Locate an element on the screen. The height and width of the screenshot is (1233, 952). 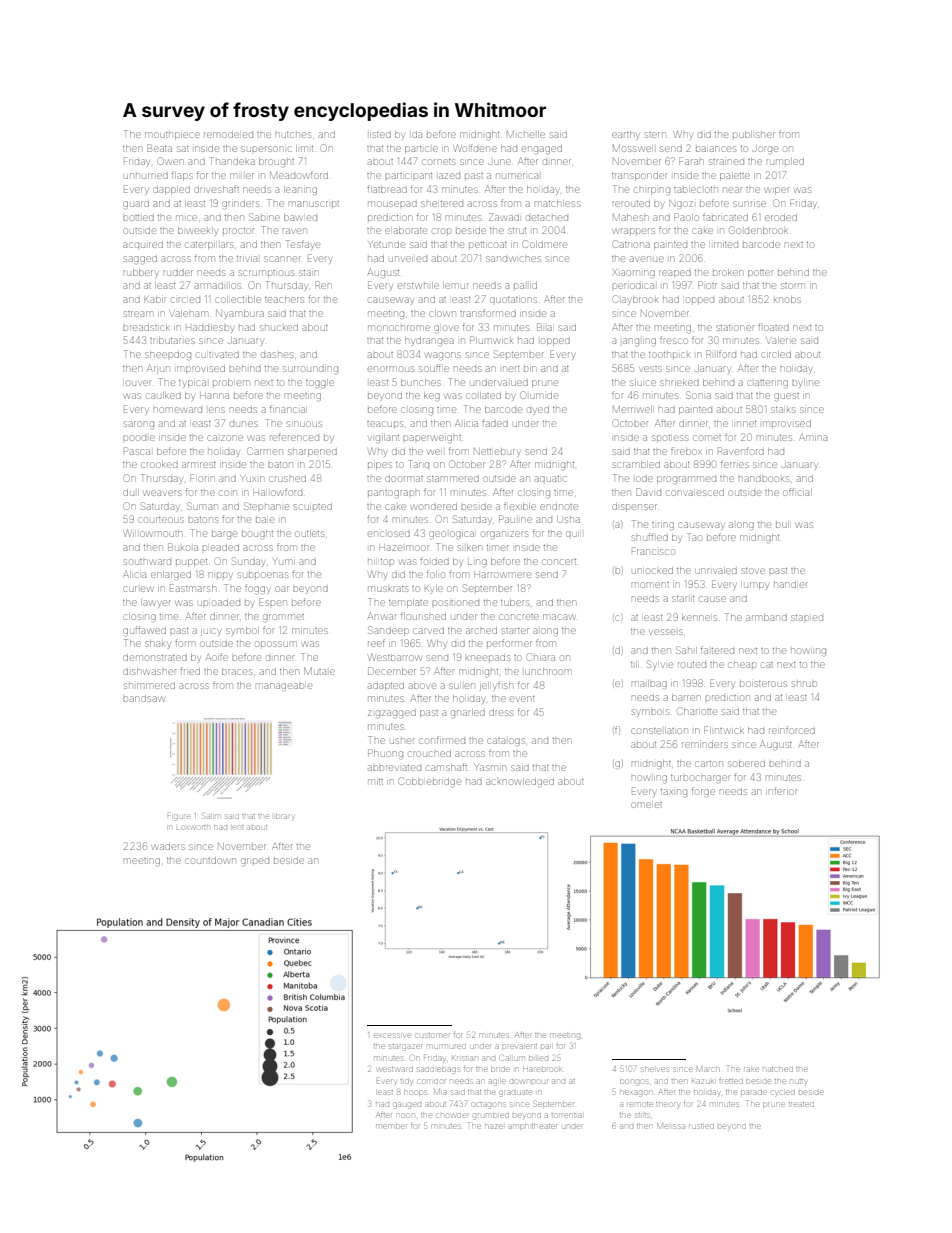
hutches is located at coordinates (293, 135).
